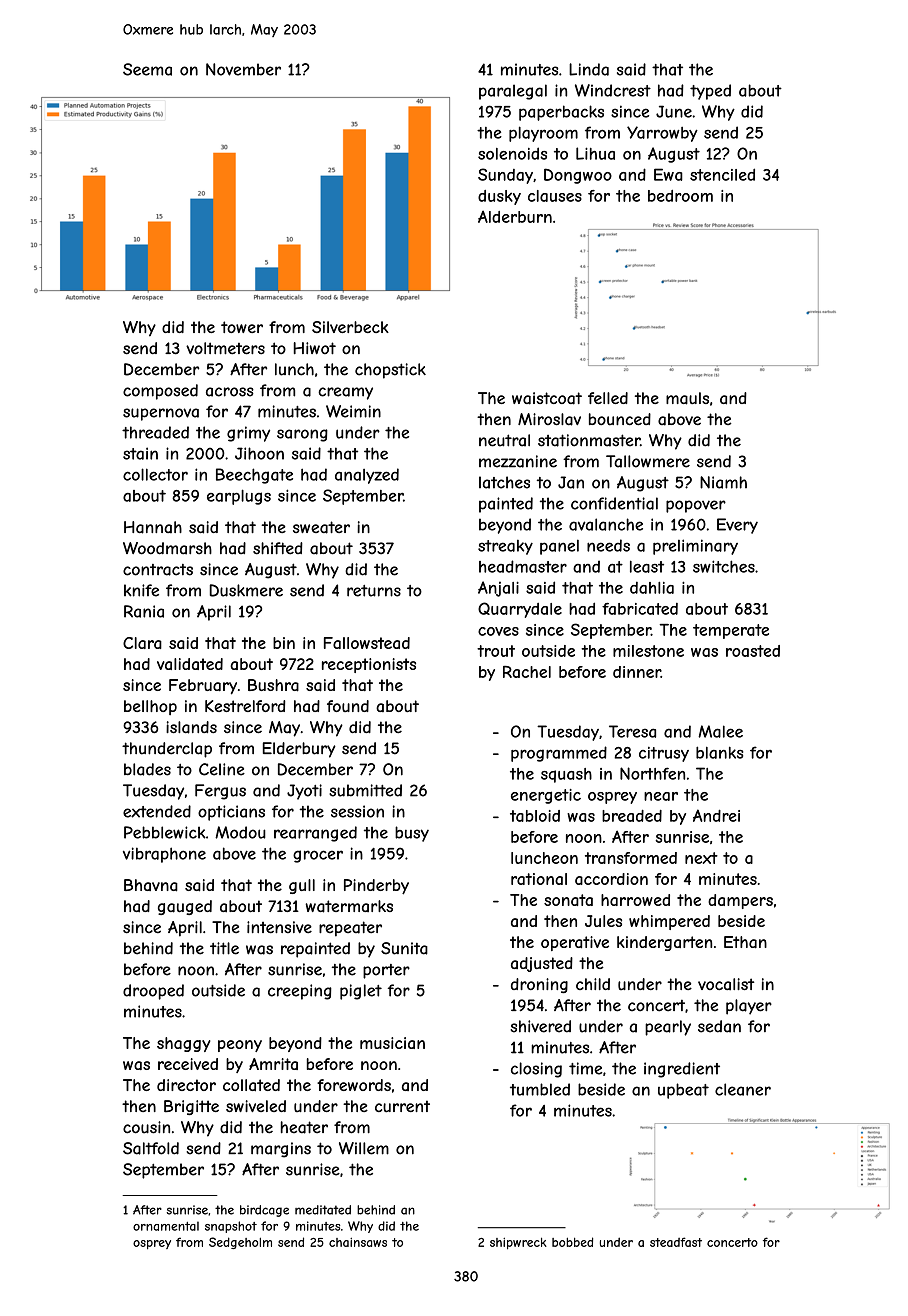  What do you see at coordinates (662, 134) in the screenshot?
I see `Yarrowby` at bounding box center [662, 134].
